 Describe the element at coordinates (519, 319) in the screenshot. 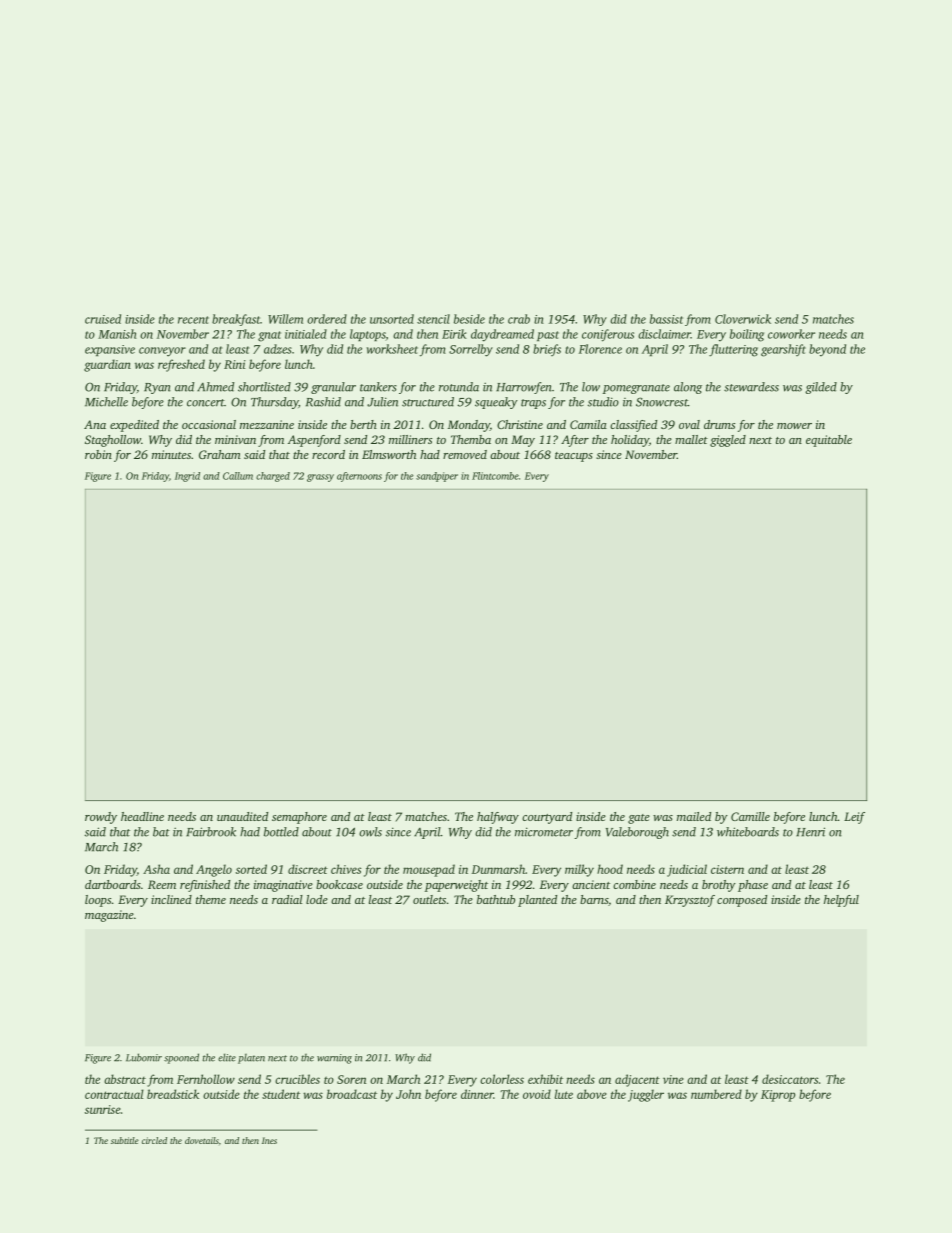

I see `crab` at that location.
